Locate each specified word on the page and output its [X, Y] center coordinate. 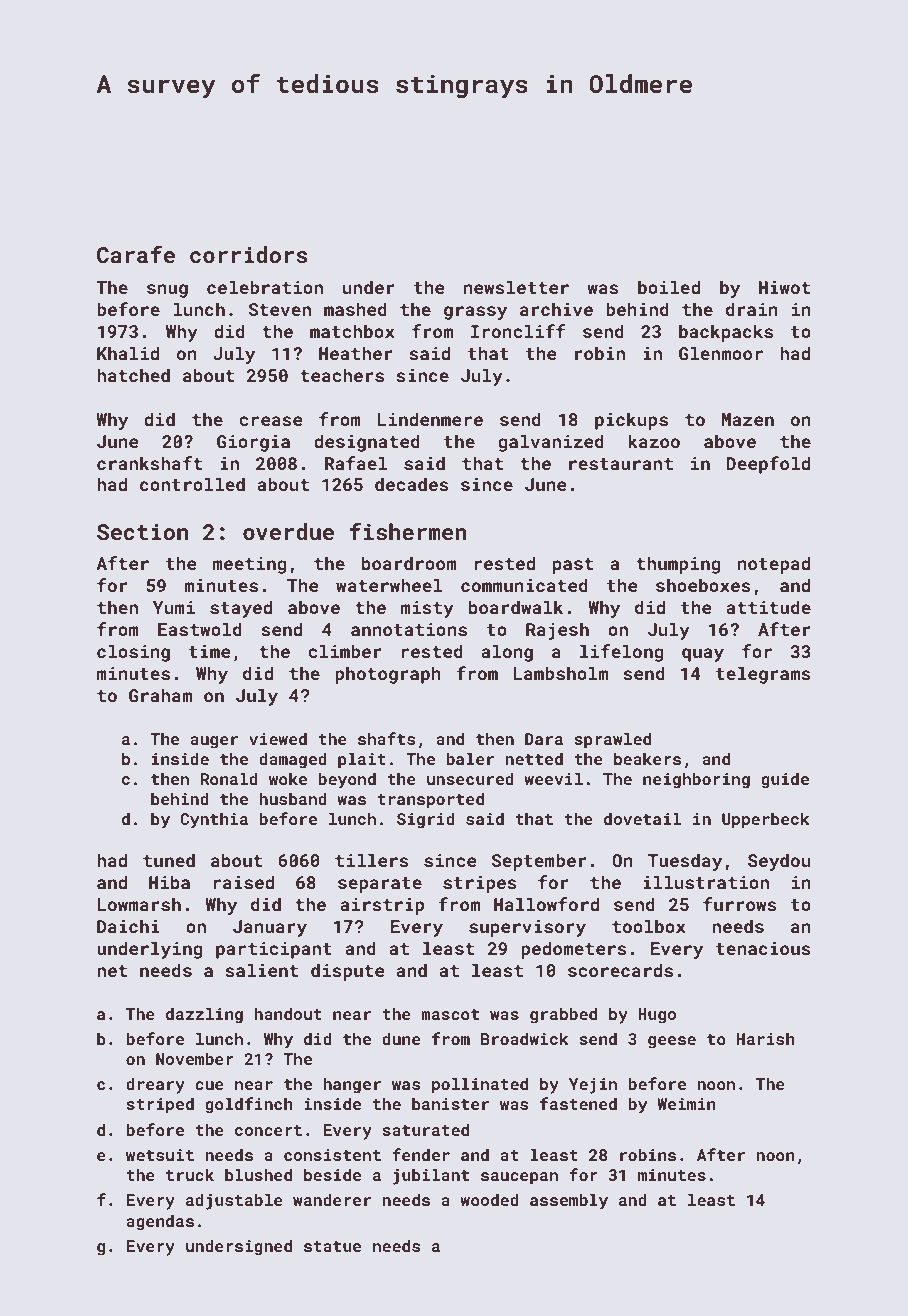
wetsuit [160, 1155]
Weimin [686, 1104]
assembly [569, 1201]
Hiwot [784, 287]
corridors [249, 254]
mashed [355, 309]
